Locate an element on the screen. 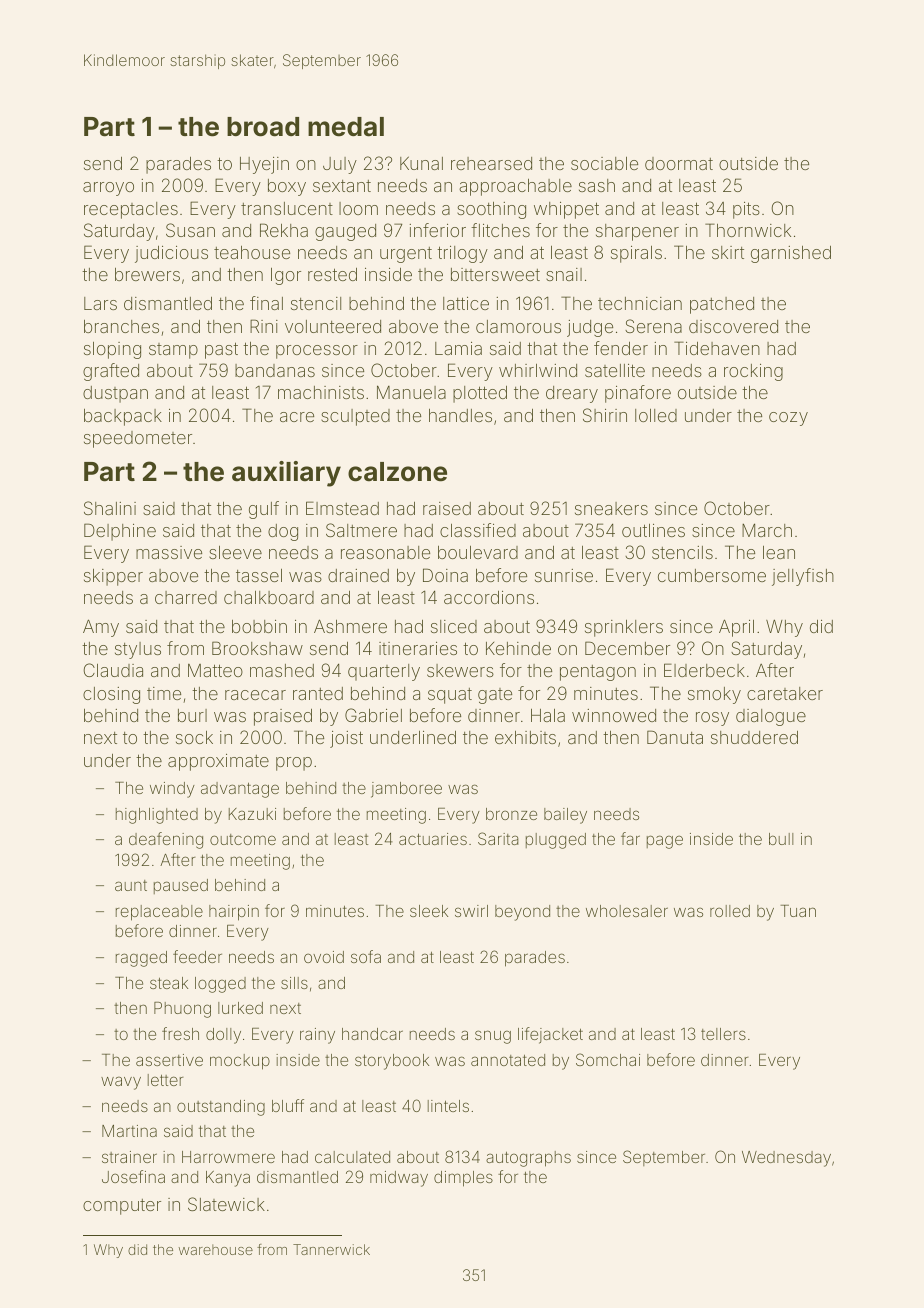  warehouse is located at coordinates (216, 1249).
